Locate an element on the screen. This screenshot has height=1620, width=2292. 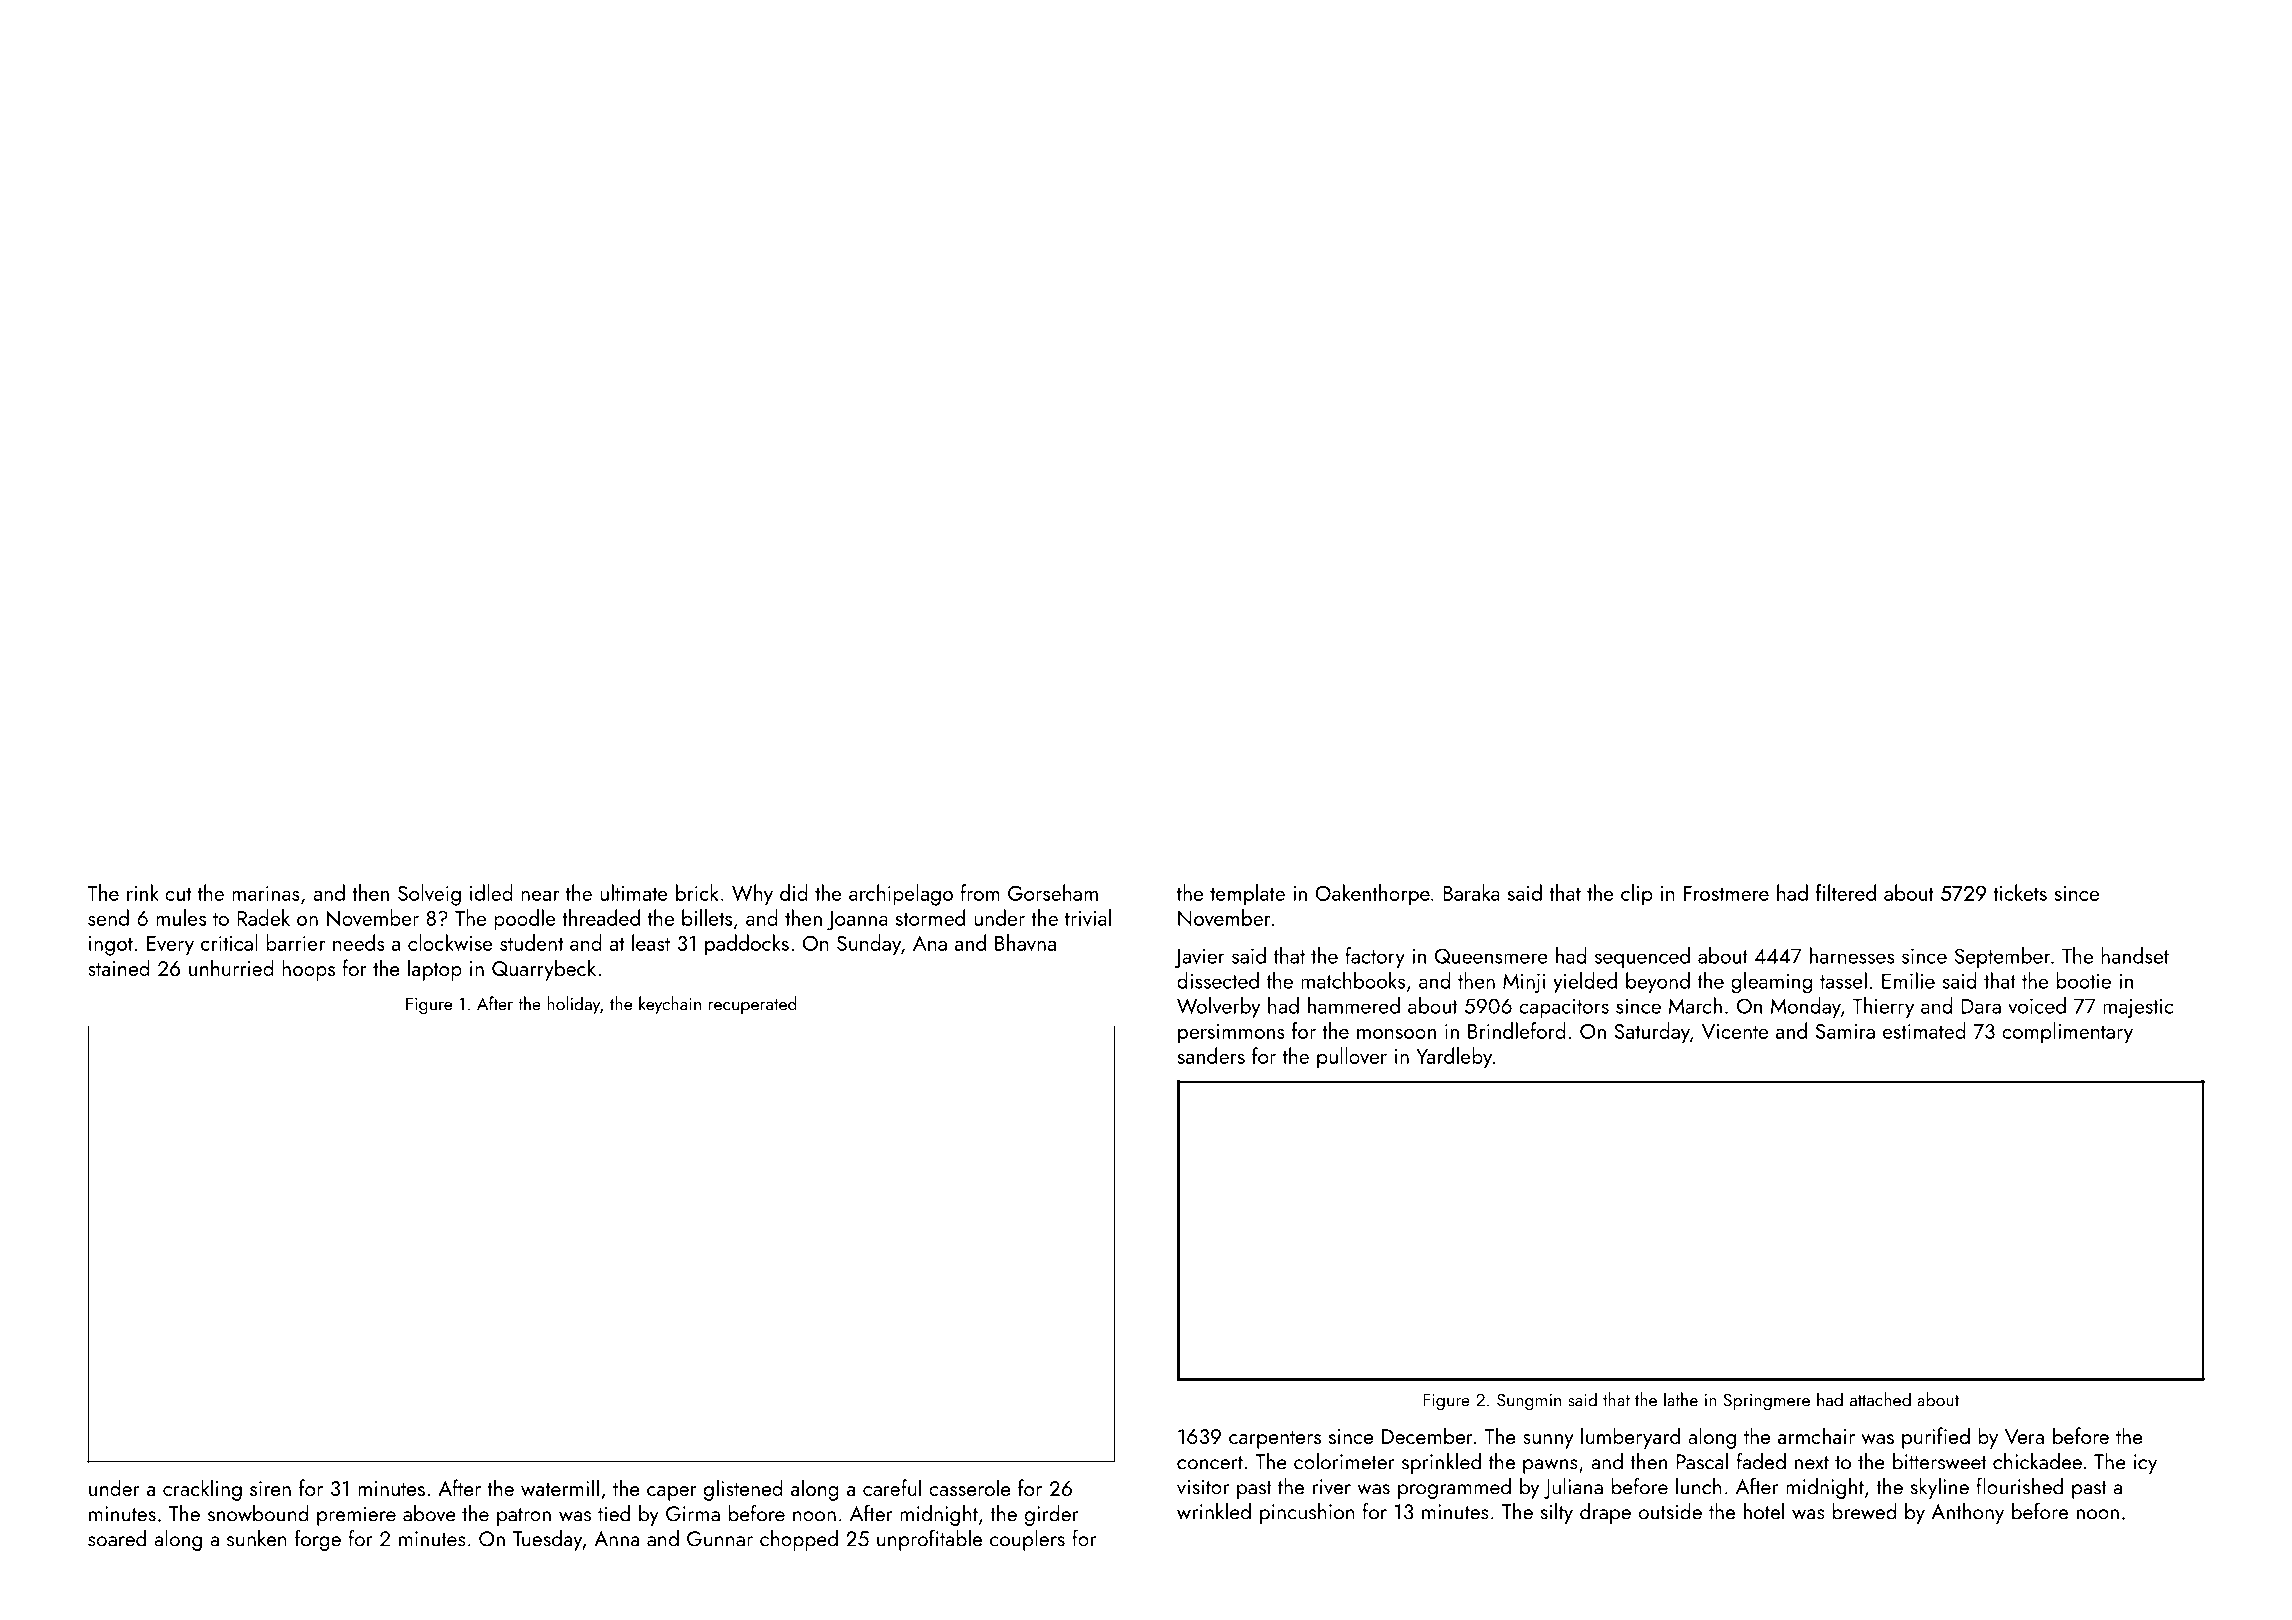
tickets is located at coordinates (2020, 892).
